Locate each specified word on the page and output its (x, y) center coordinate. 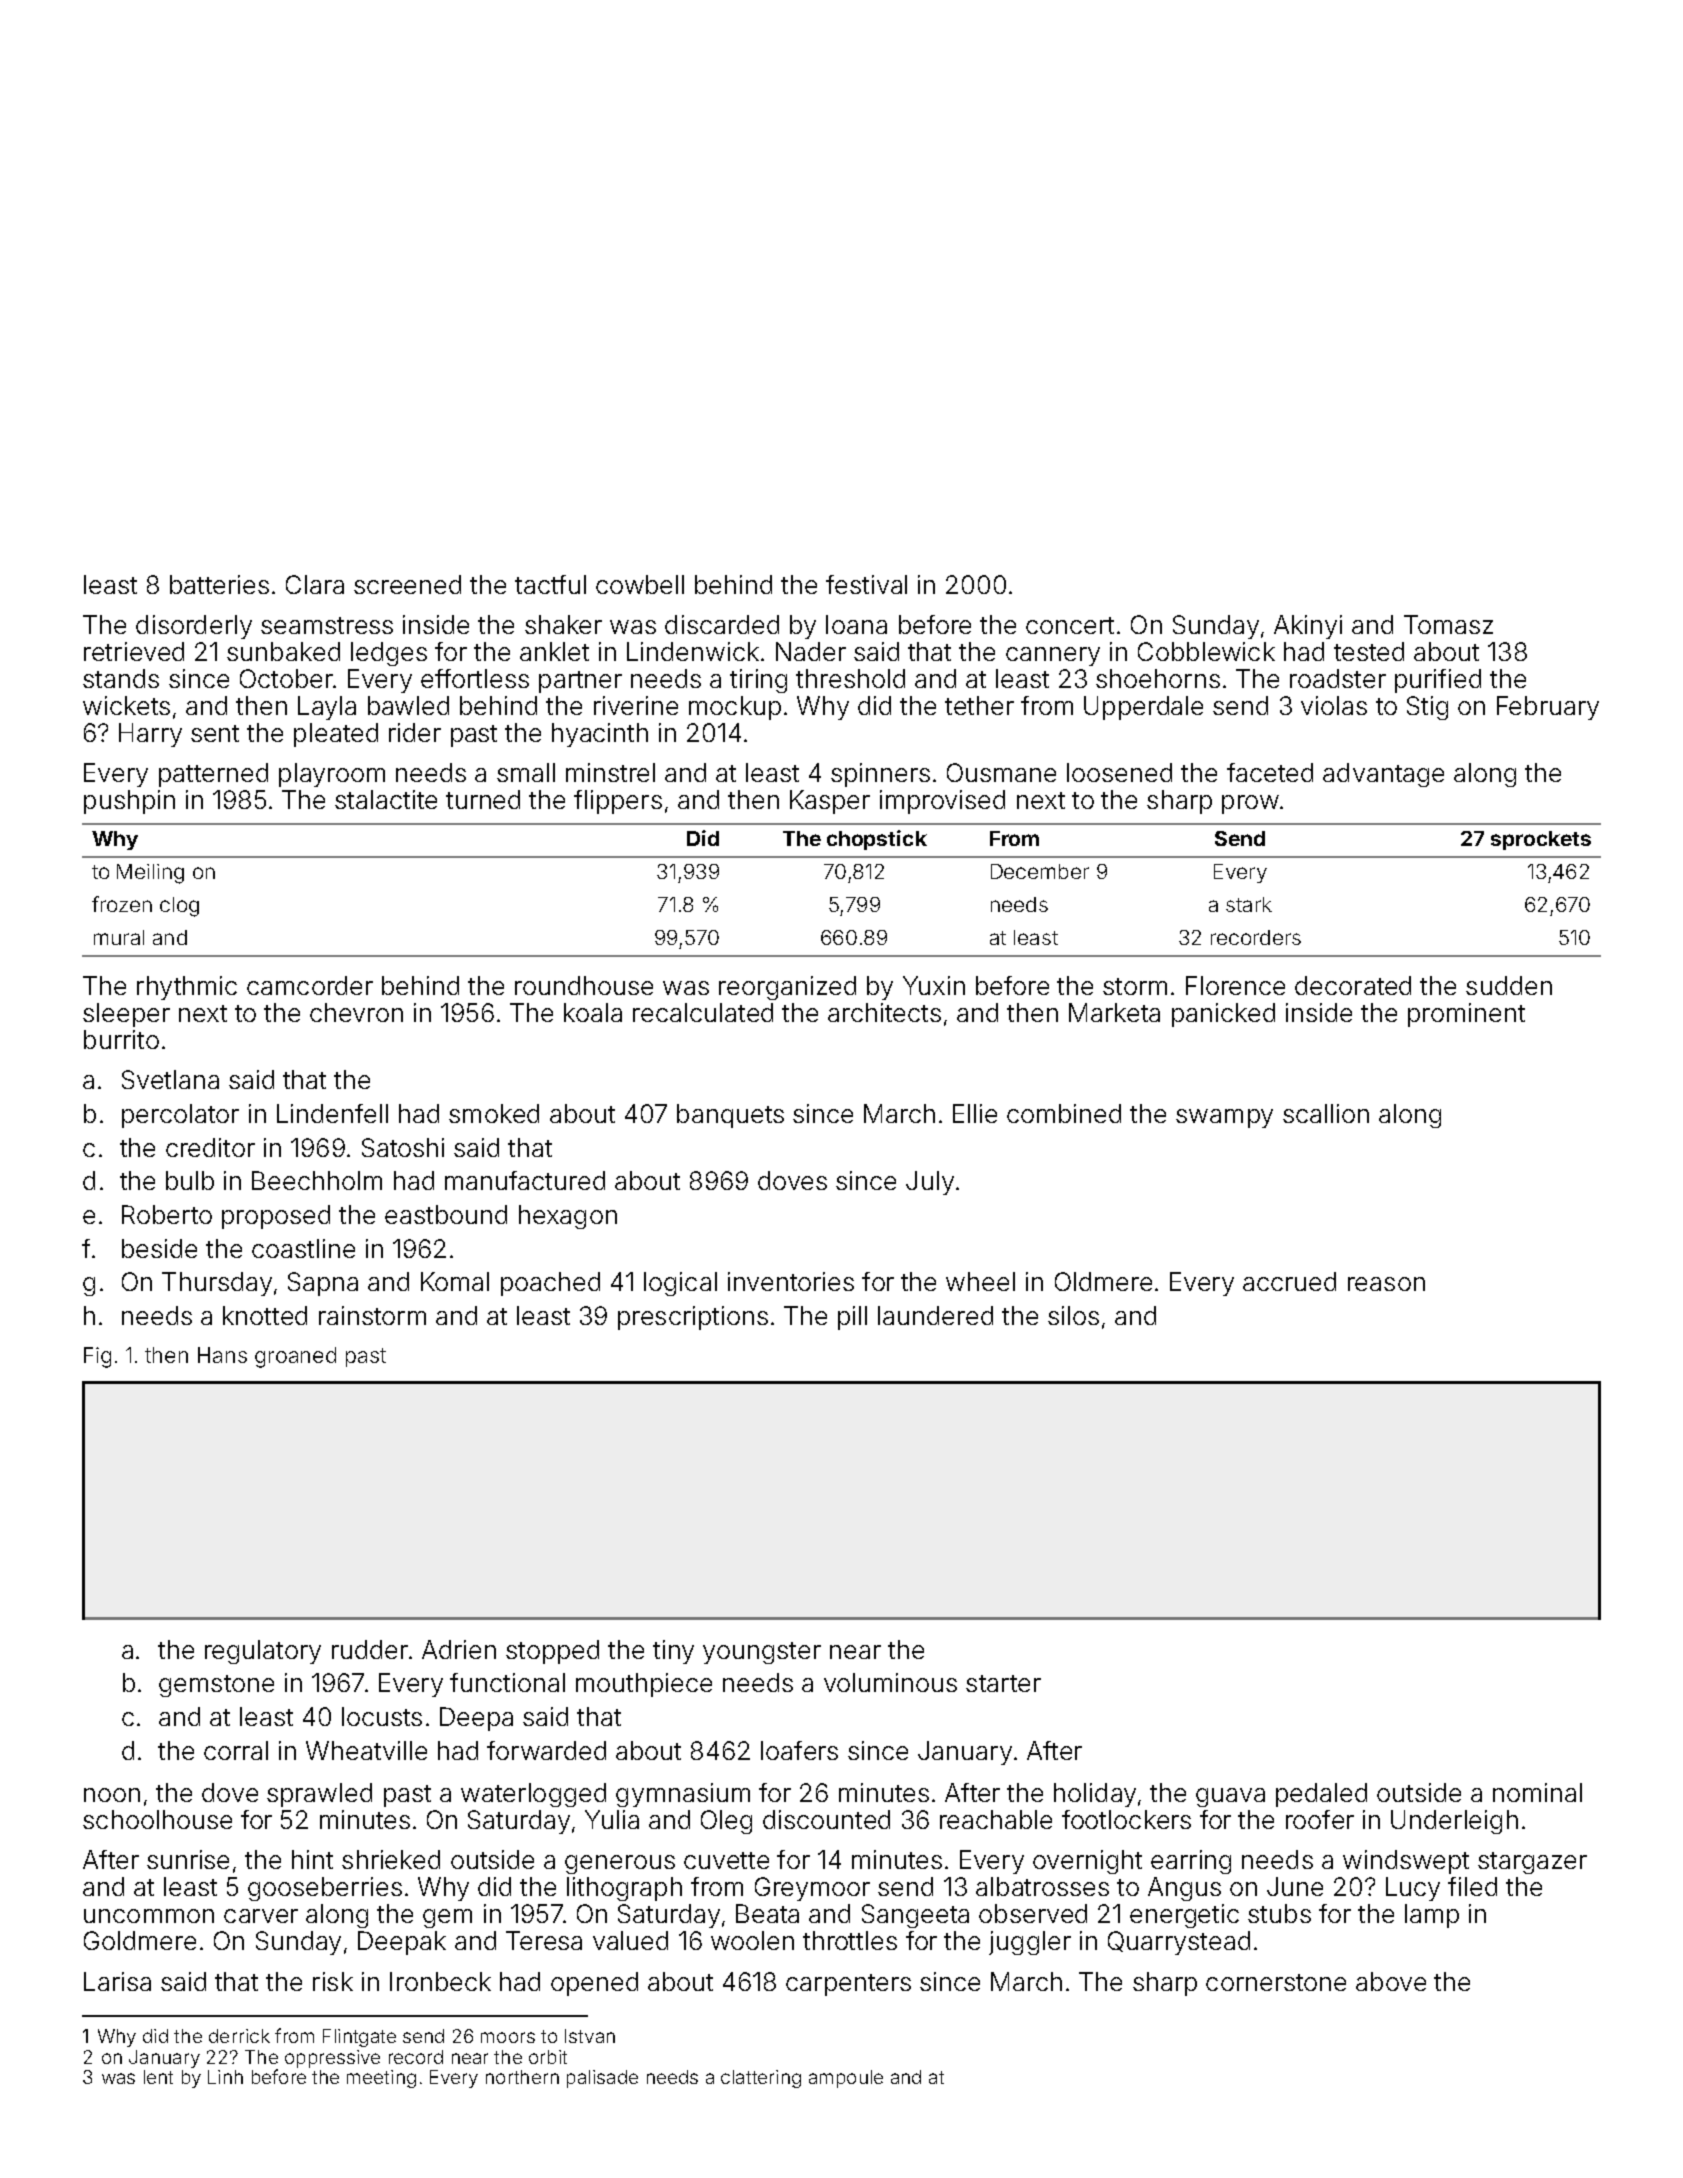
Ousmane (1001, 772)
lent (158, 2077)
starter (1003, 1683)
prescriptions (693, 1318)
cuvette (726, 1860)
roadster (1338, 678)
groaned (295, 1357)
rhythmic (187, 988)
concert (1070, 625)
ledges (389, 654)
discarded (722, 624)
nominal (1537, 1792)
